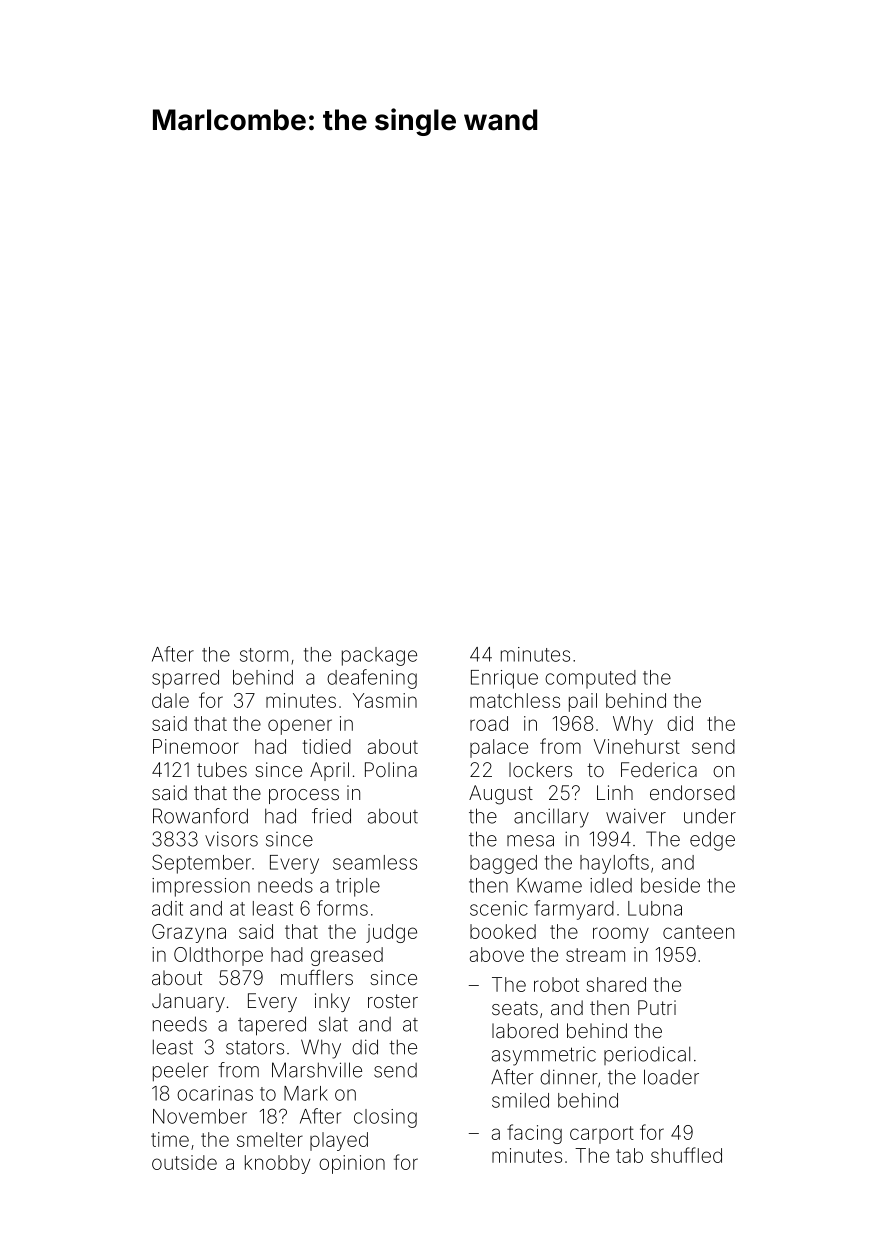  I want to click on storm, so click(264, 655).
